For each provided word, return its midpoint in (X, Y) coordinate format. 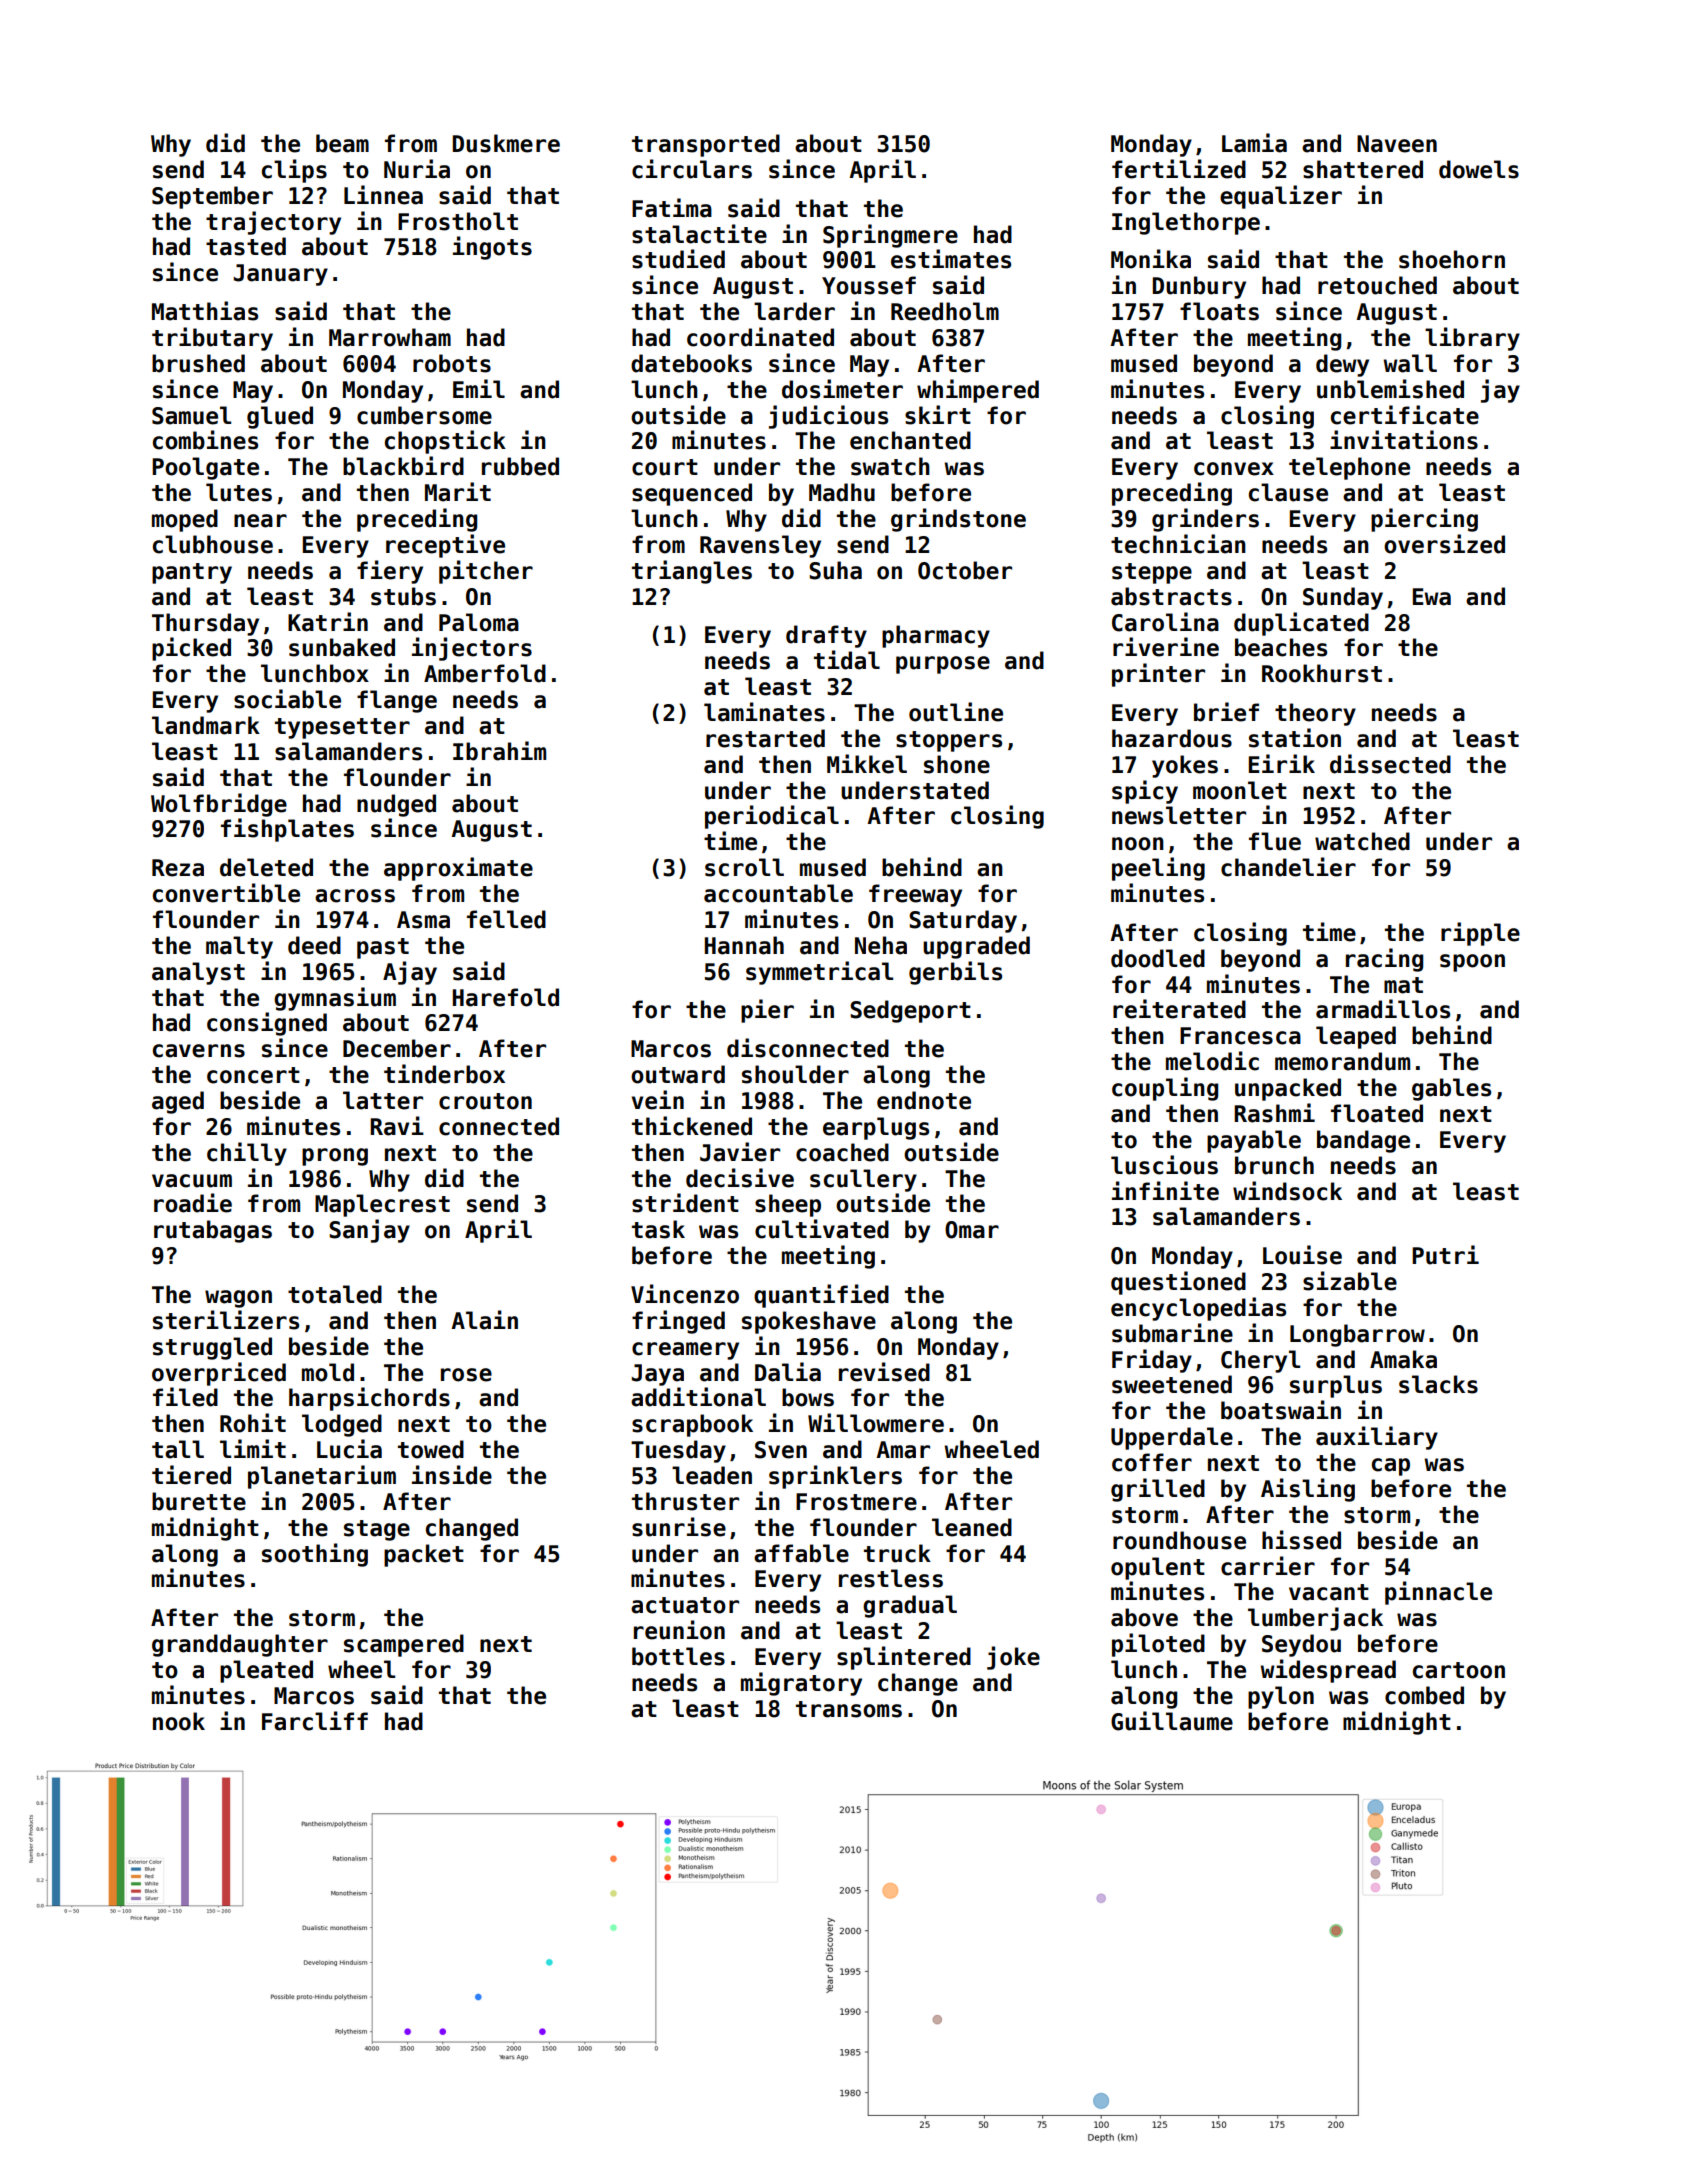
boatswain (1281, 1410)
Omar (972, 1230)
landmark (206, 725)
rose (466, 1375)
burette (199, 1501)
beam (342, 143)
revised (884, 1372)
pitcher (486, 572)
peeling (1158, 869)
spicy (1145, 792)
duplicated (1301, 624)
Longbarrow (1357, 1335)
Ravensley (760, 546)
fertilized (1179, 169)
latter (383, 1100)
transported (706, 145)
